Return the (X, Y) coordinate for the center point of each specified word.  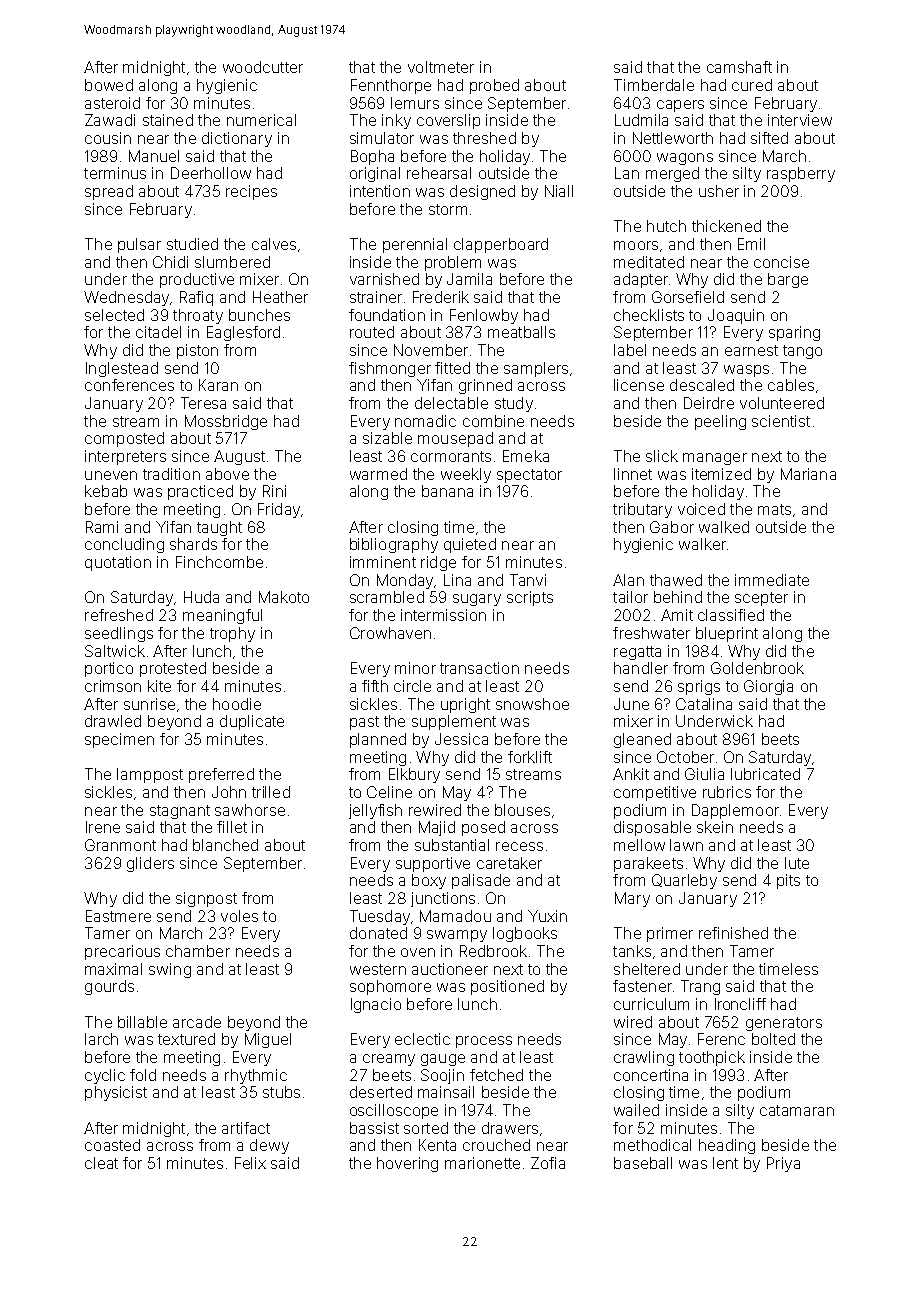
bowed (109, 85)
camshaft (739, 67)
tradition (171, 474)
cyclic (105, 1076)
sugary (477, 600)
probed (494, 86)
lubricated (765, 774)
